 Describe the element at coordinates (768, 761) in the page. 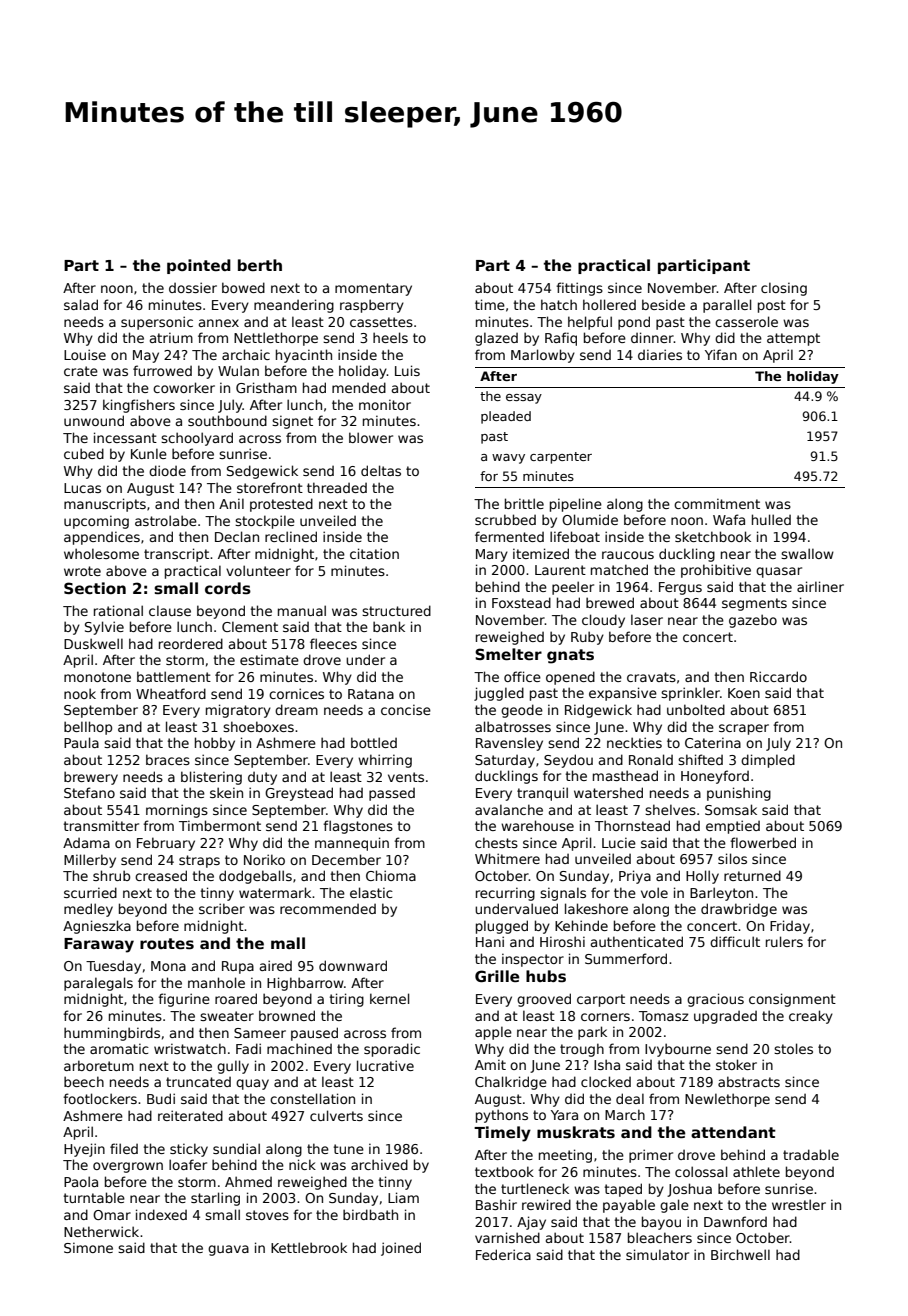

I see `dimpled` at that location.
